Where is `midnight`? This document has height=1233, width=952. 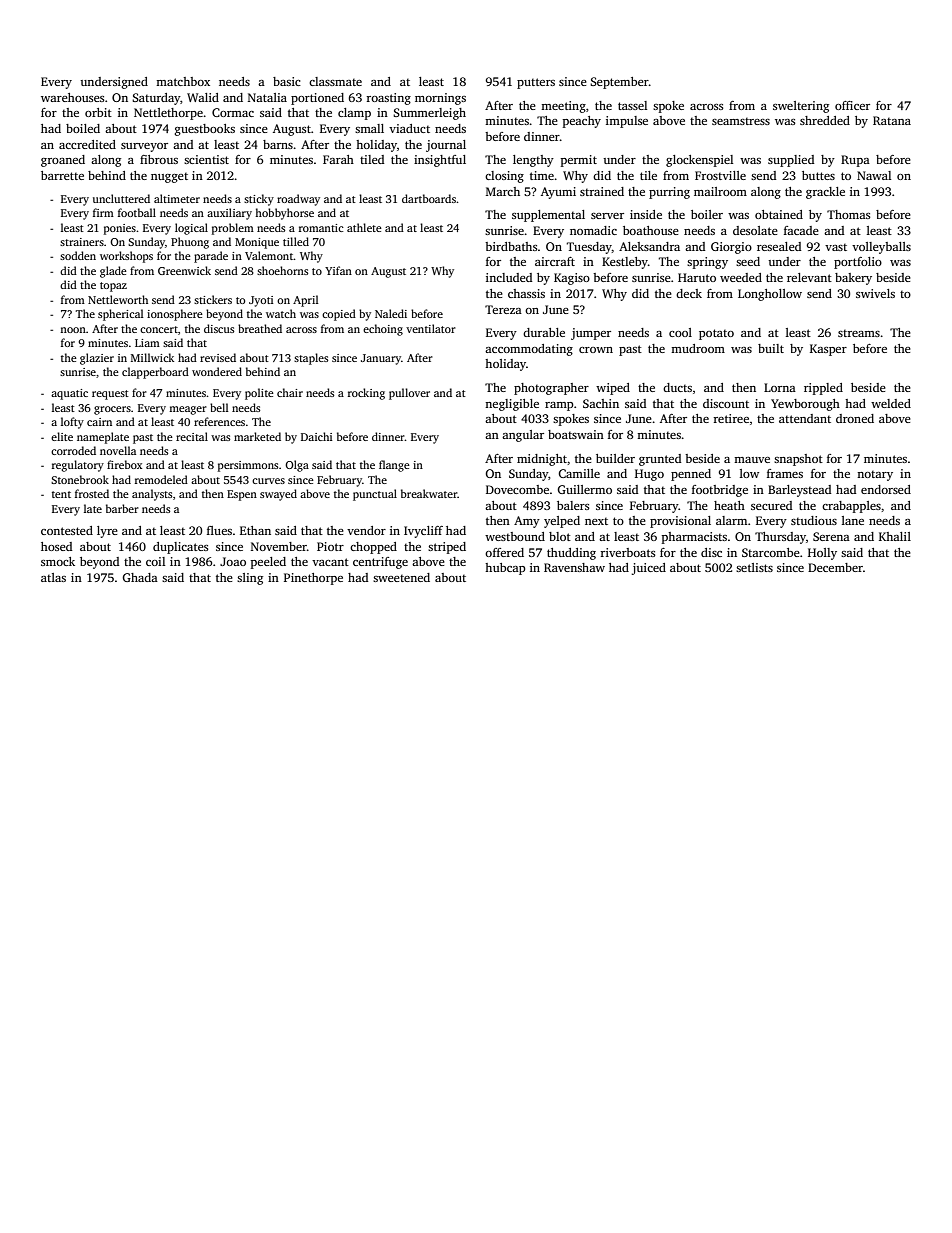
midnight is located at coordinates (542, 460).
